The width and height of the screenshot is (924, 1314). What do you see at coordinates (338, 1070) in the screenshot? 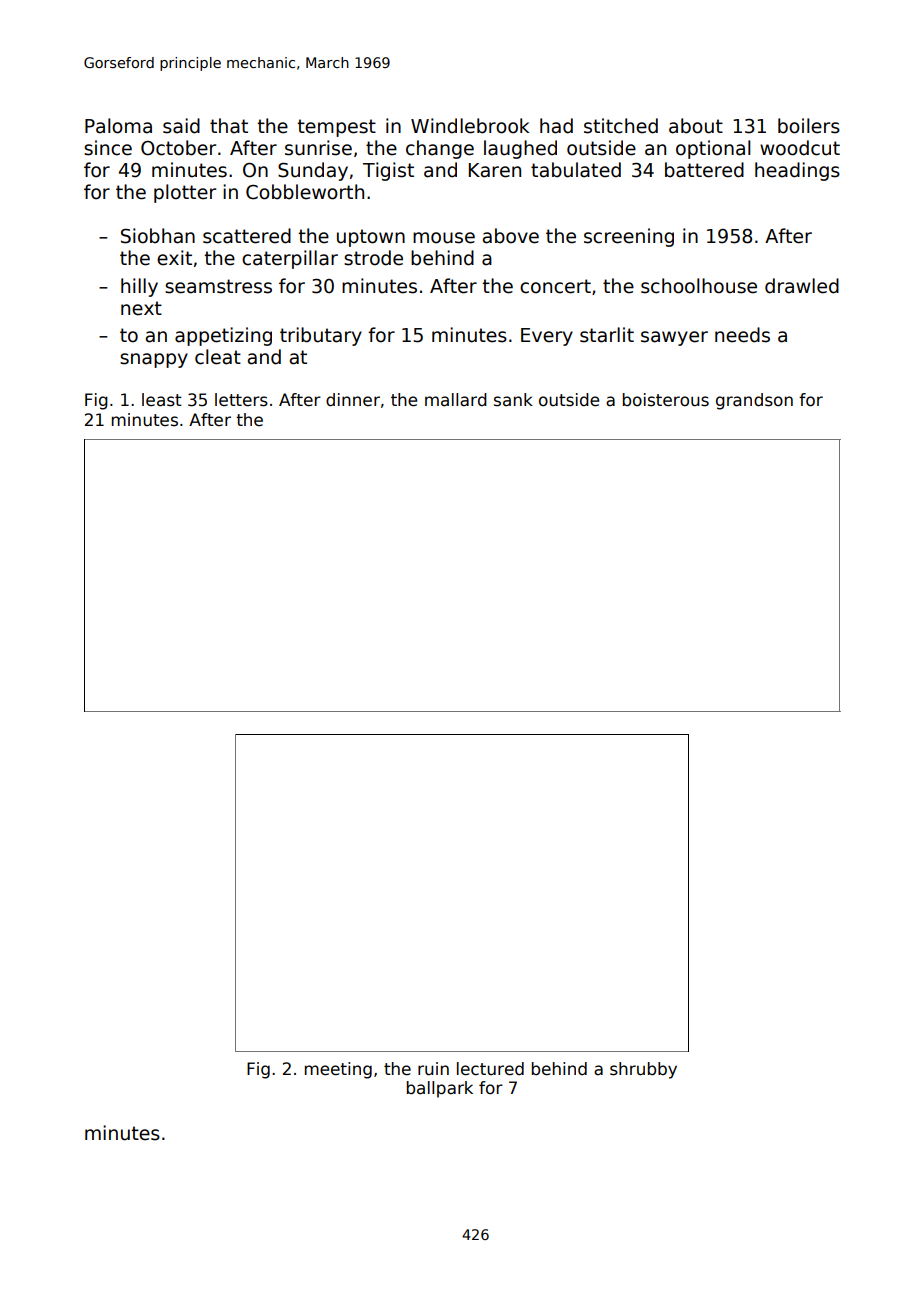
I see `meeting` at bounding box center [338, 1070].
